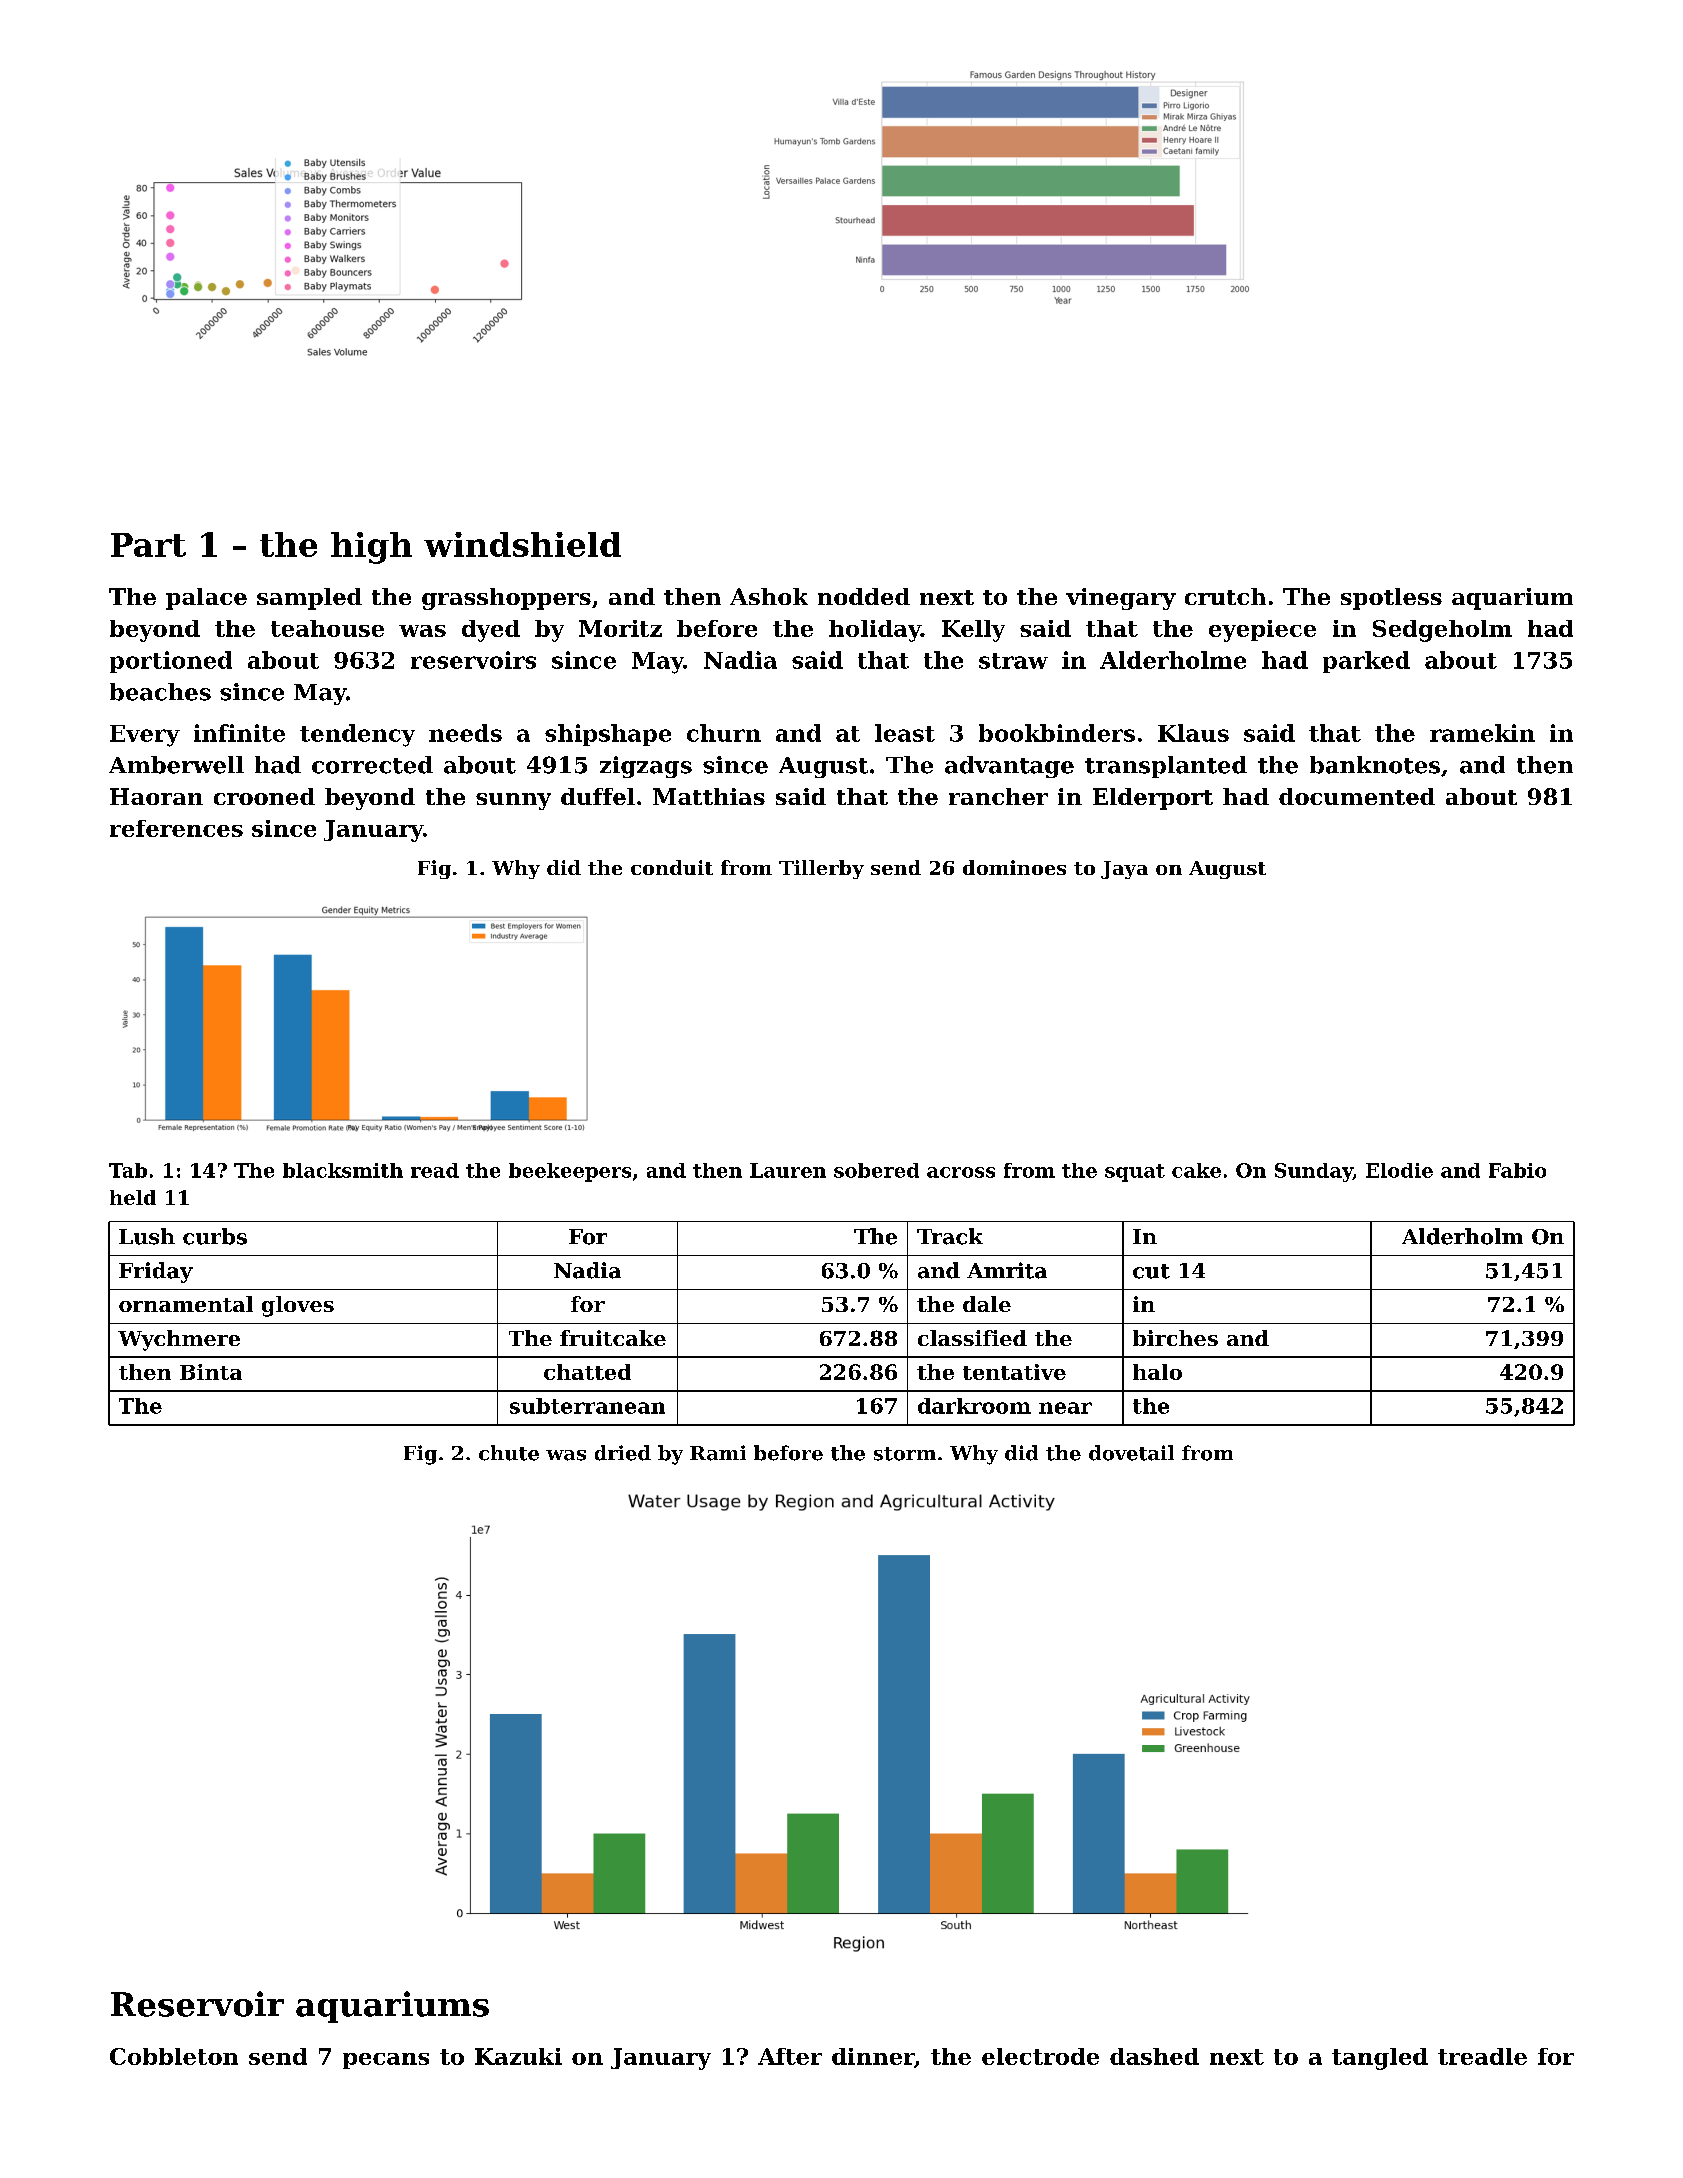 Image resolution: width=1683 pixels, height=2178 pixels. I want to click on chute, so click(509, 1453).
